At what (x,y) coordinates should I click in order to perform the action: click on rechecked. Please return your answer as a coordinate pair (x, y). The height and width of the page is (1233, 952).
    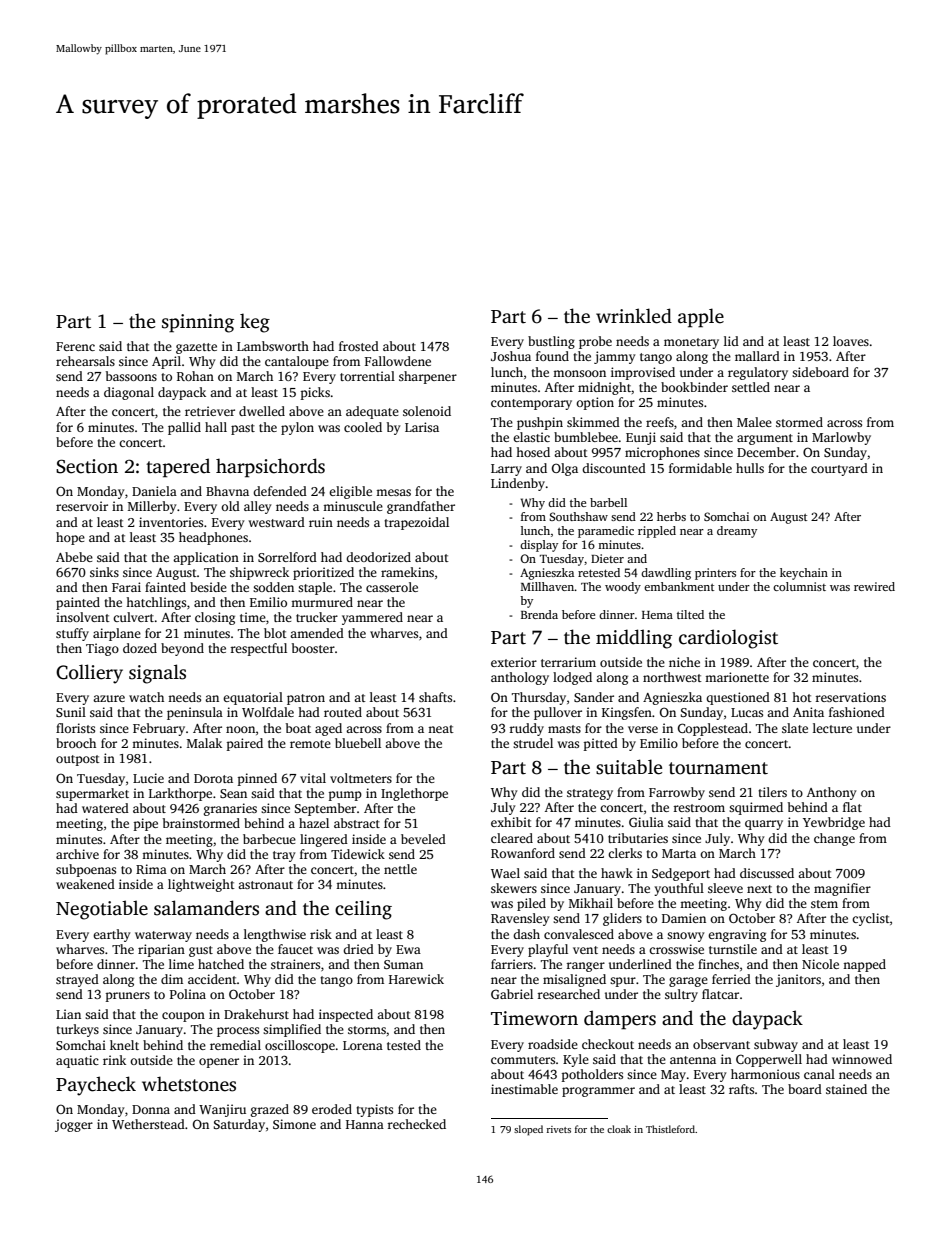
    Looking at the image, I should click on (417, 1124).
